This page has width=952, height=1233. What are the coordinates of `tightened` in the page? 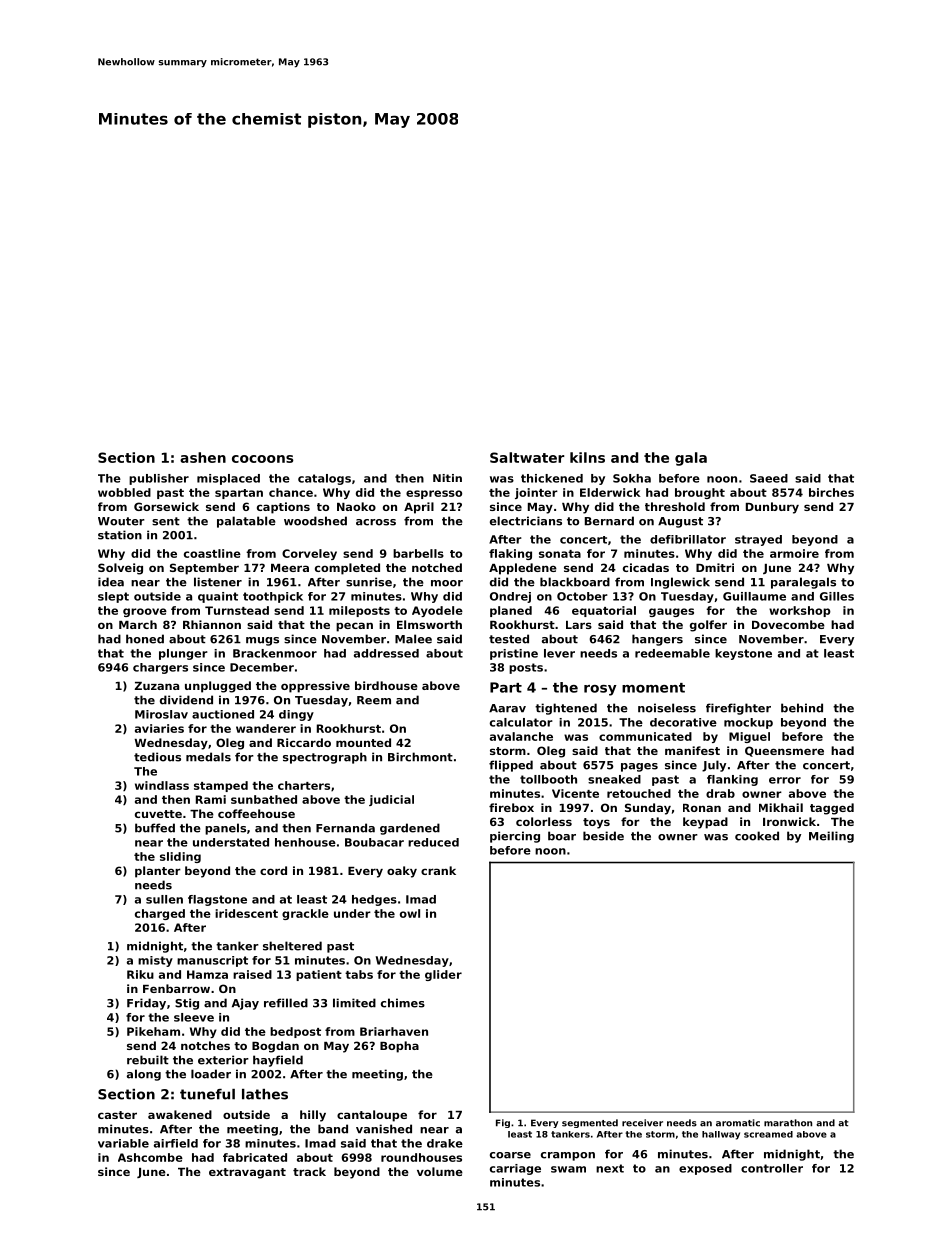 It's located at (566, 709).
